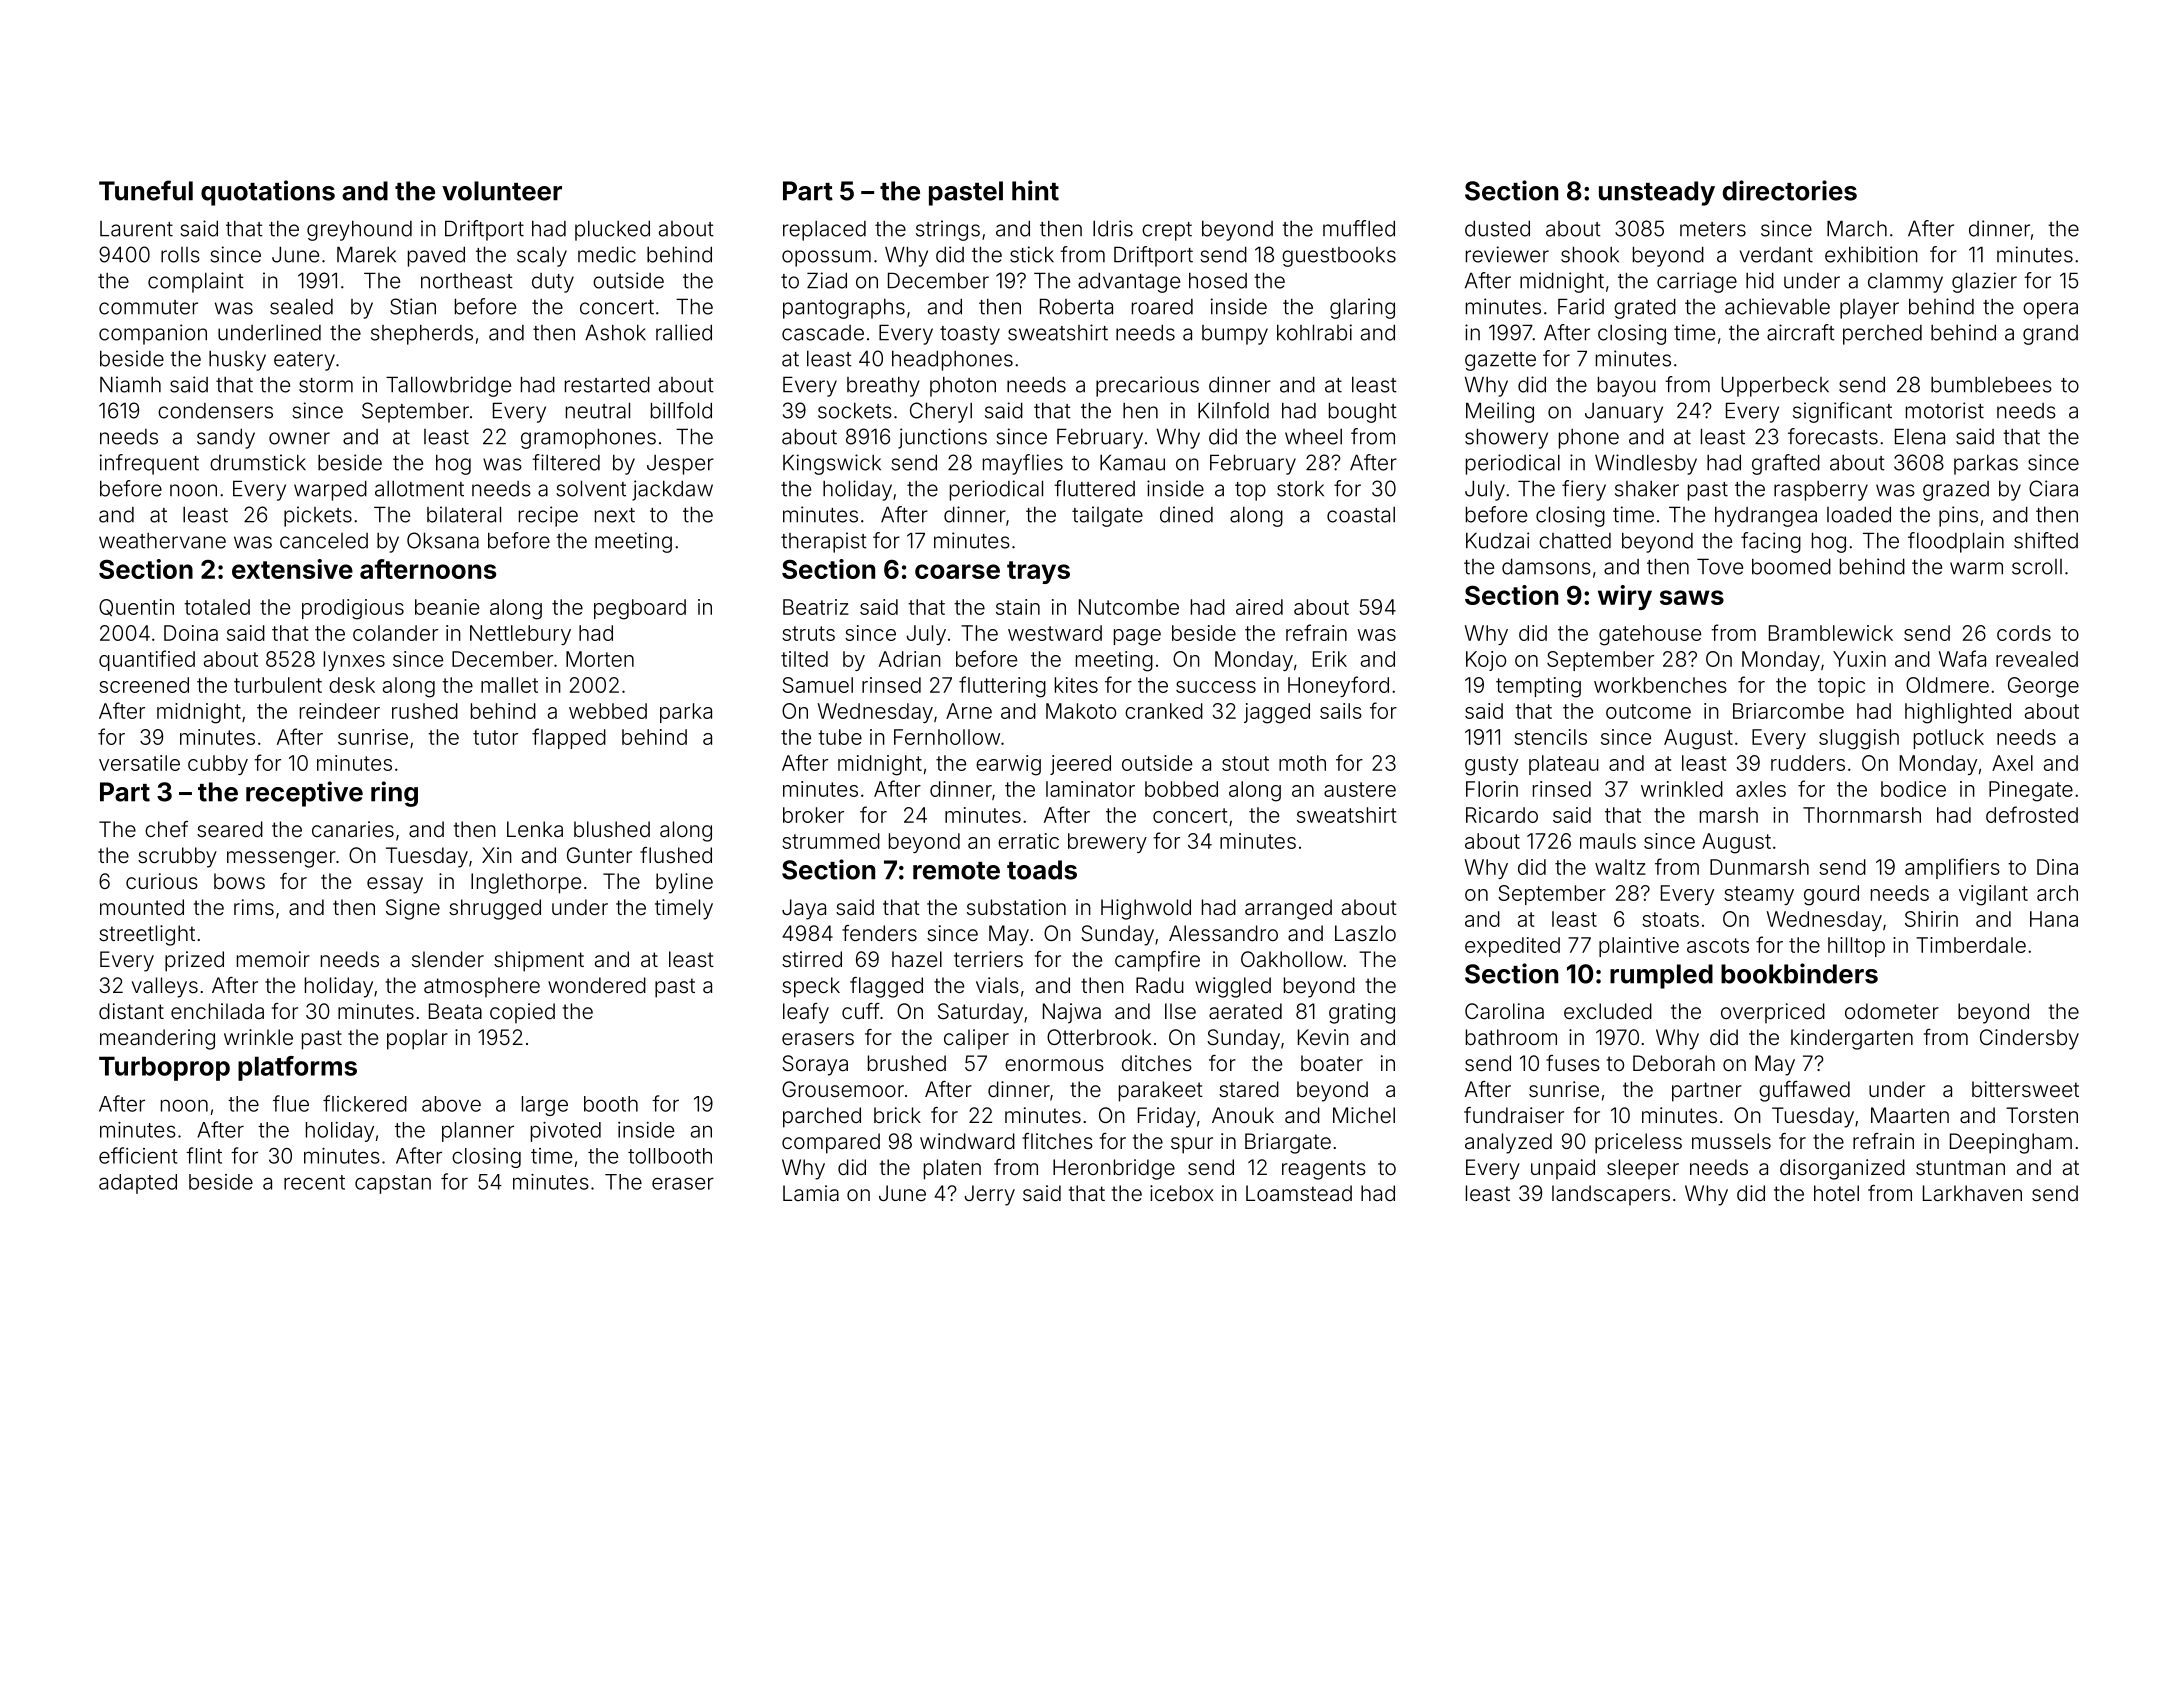  What do you see at coordinates (1859, 739) in the screenshot?
I see `sluggish` at bounding box center [1859, 739].
